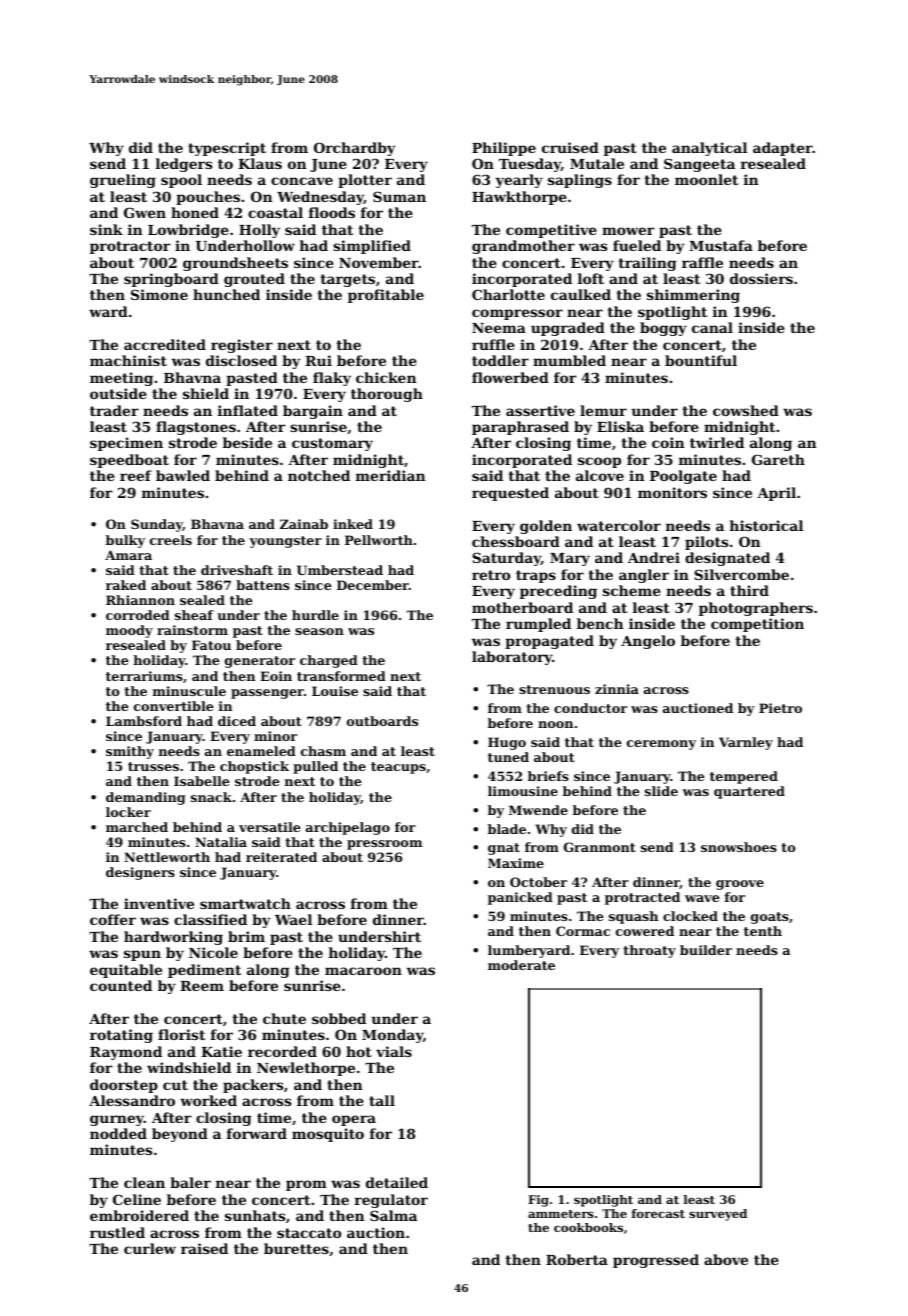  What do you see at coordinates (740, 885) in the image?
I see `groove` at bounding box center [740, 885].
